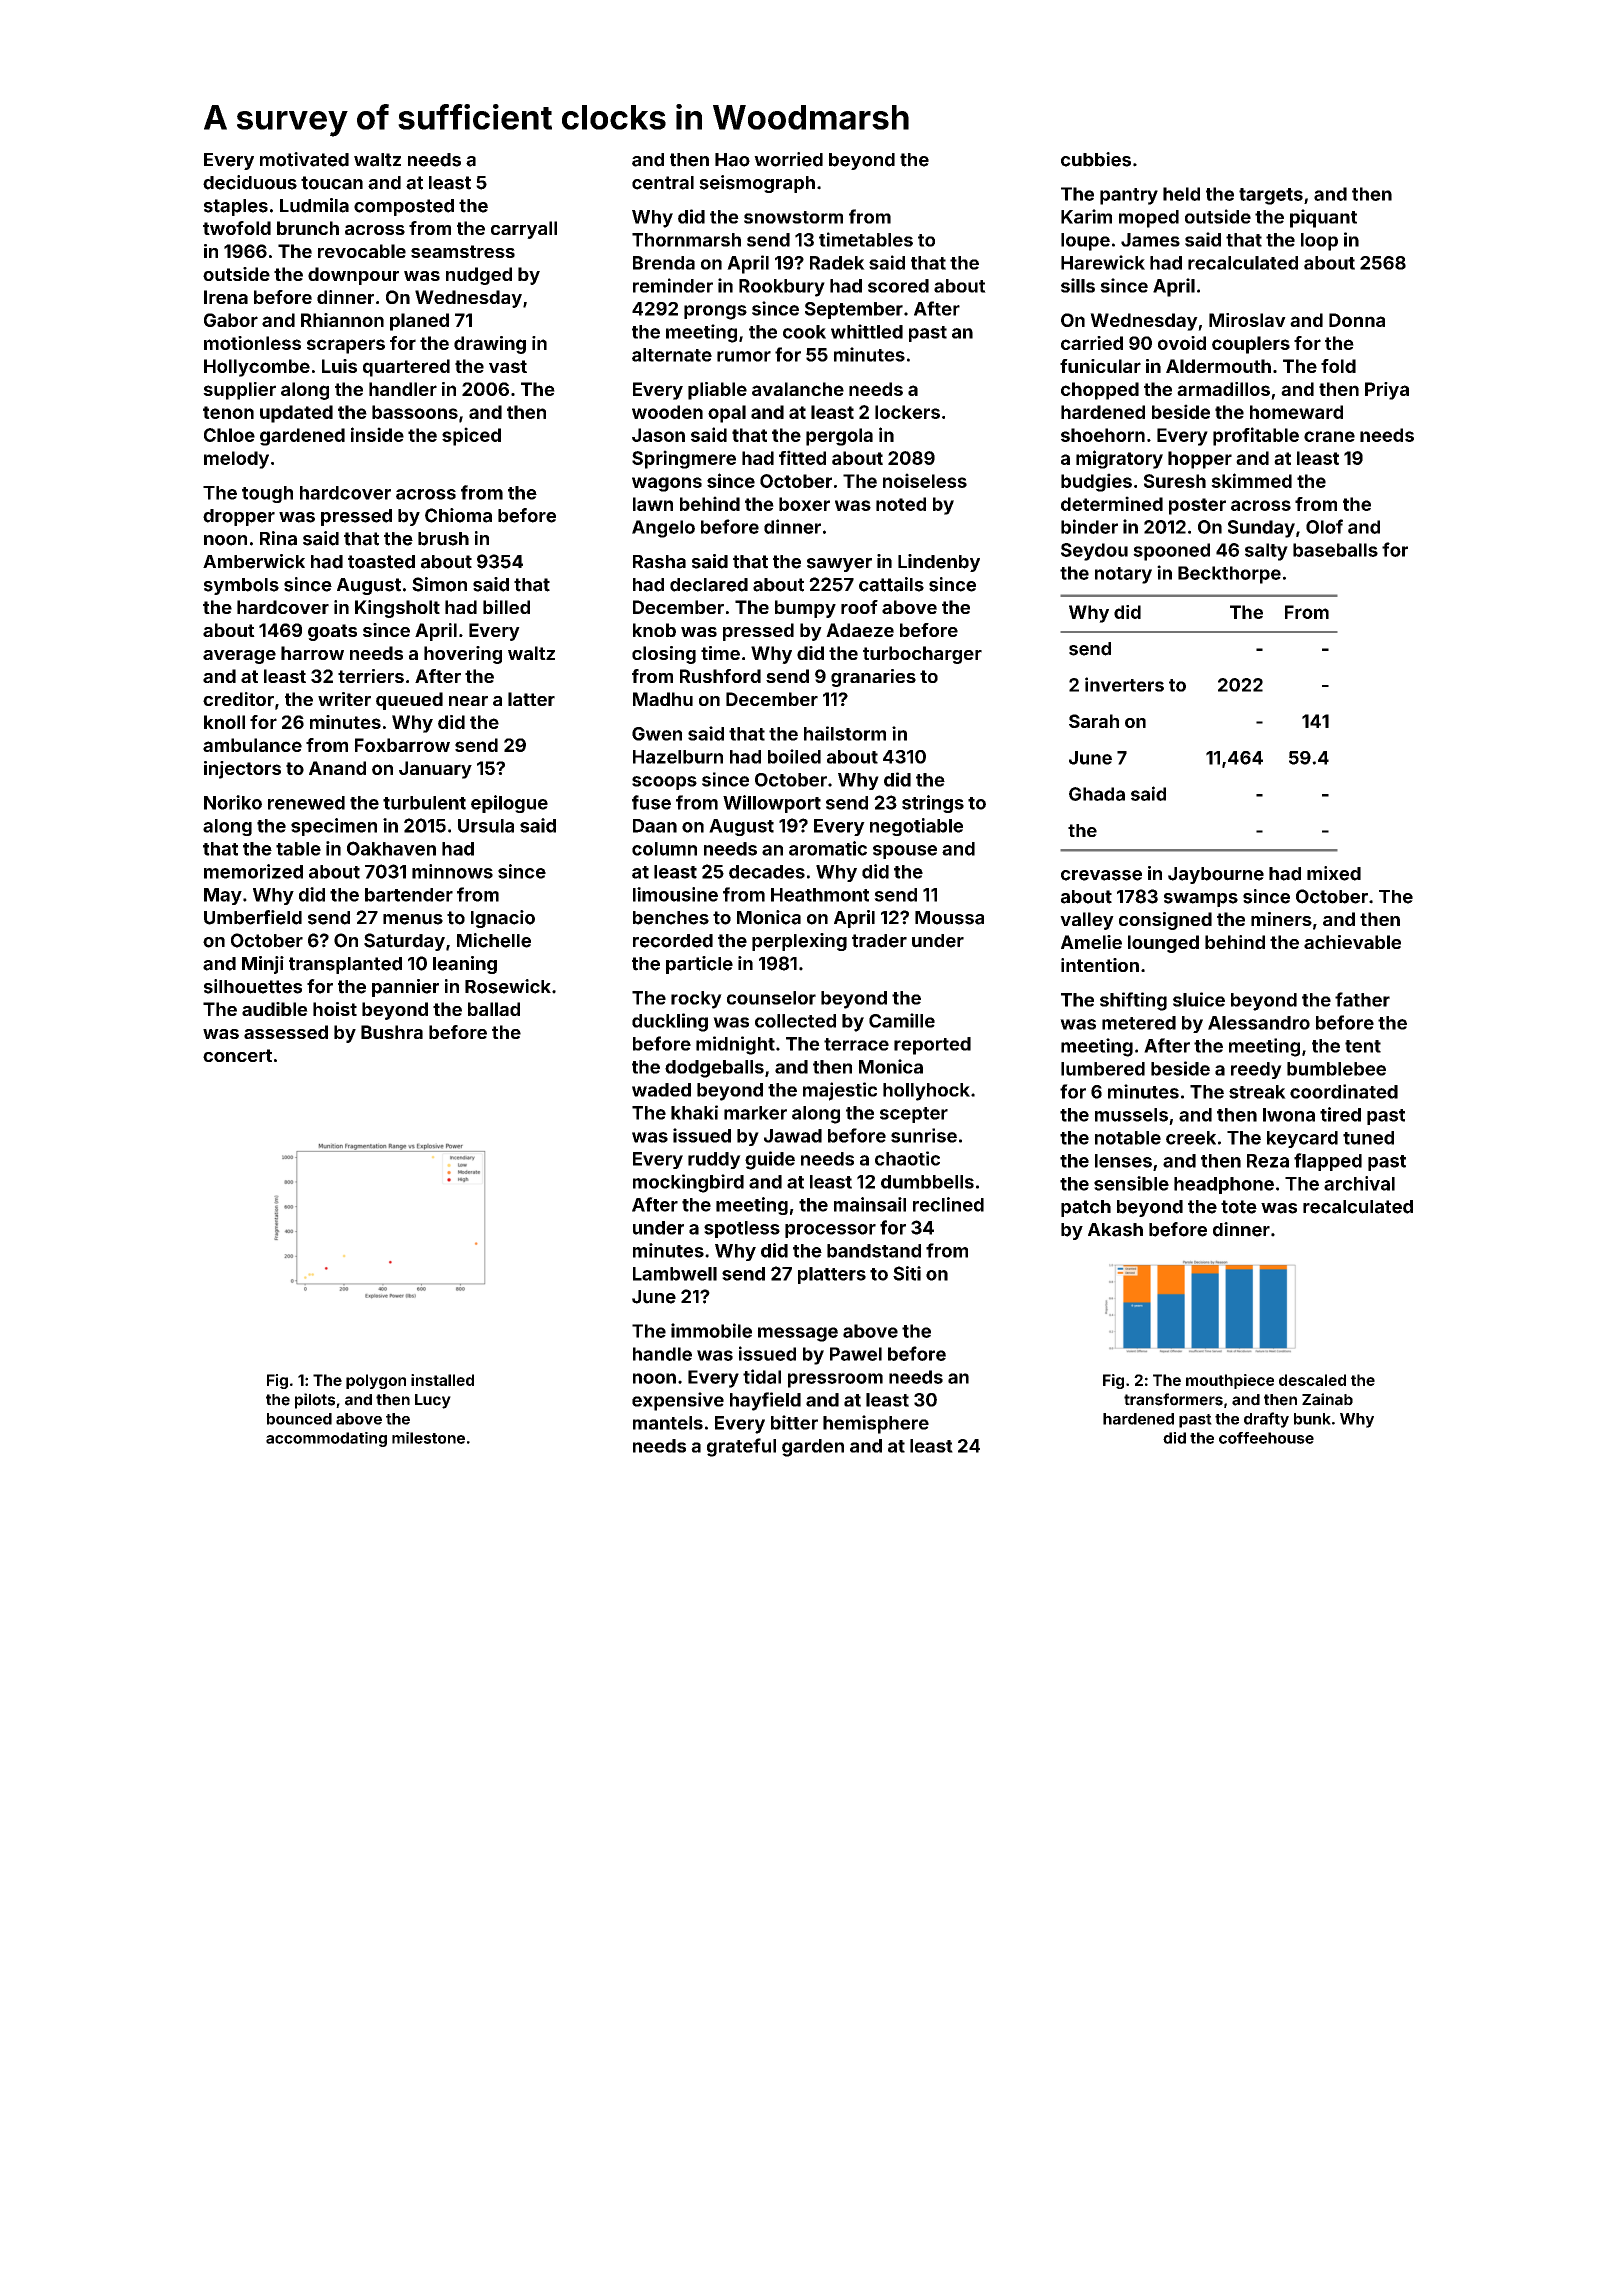 The image size is (1620, 2292). I want to click on seismograph, so click(757, 184).
